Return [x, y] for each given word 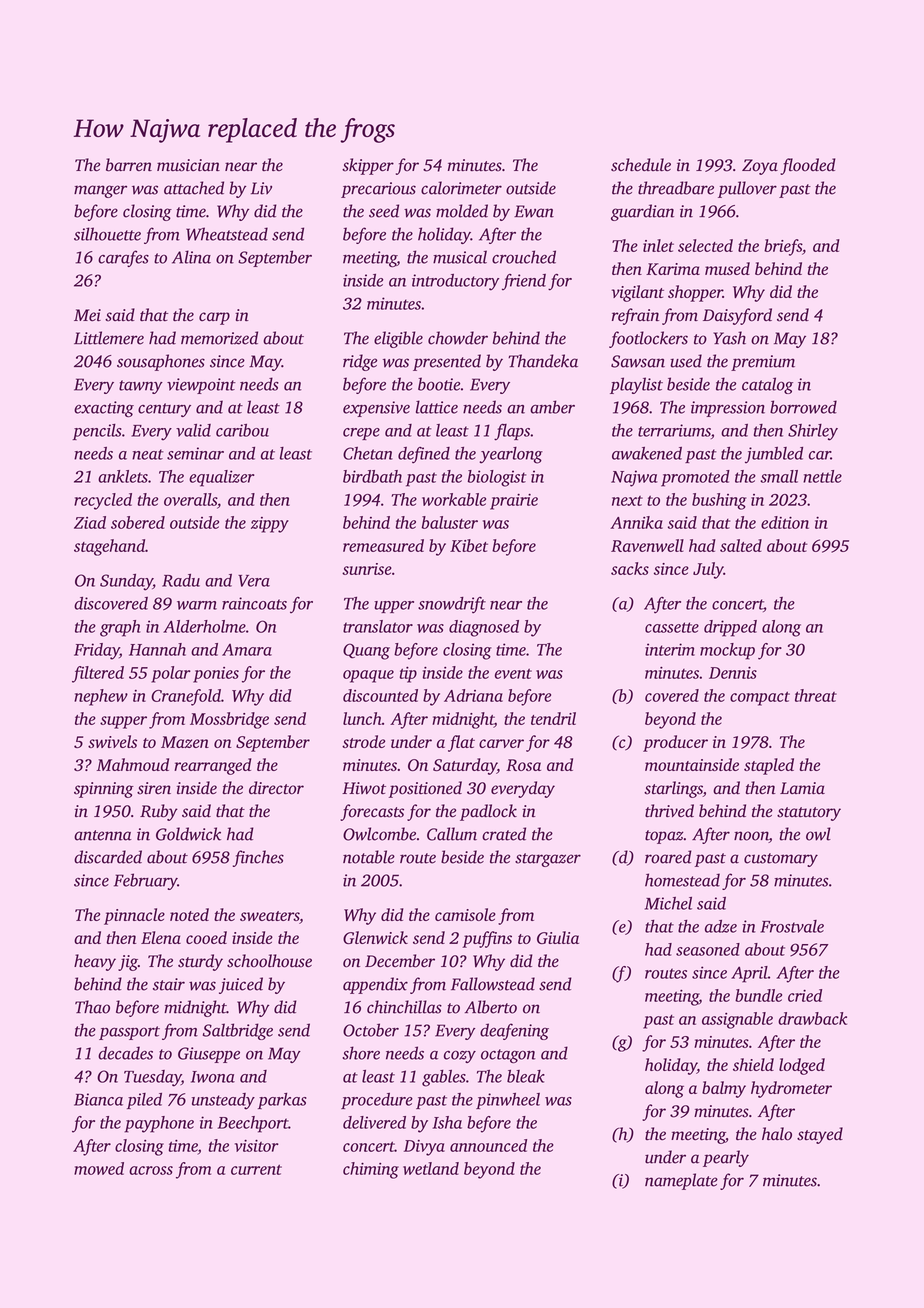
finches [258, 858]
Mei [87, 315]
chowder [458, 338]
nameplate [681, 1181]
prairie [514, 502]
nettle [822, 476]
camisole [465, 914]
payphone [159, 1124]
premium [763, 363]
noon [751, 837]
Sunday [126, 582]
